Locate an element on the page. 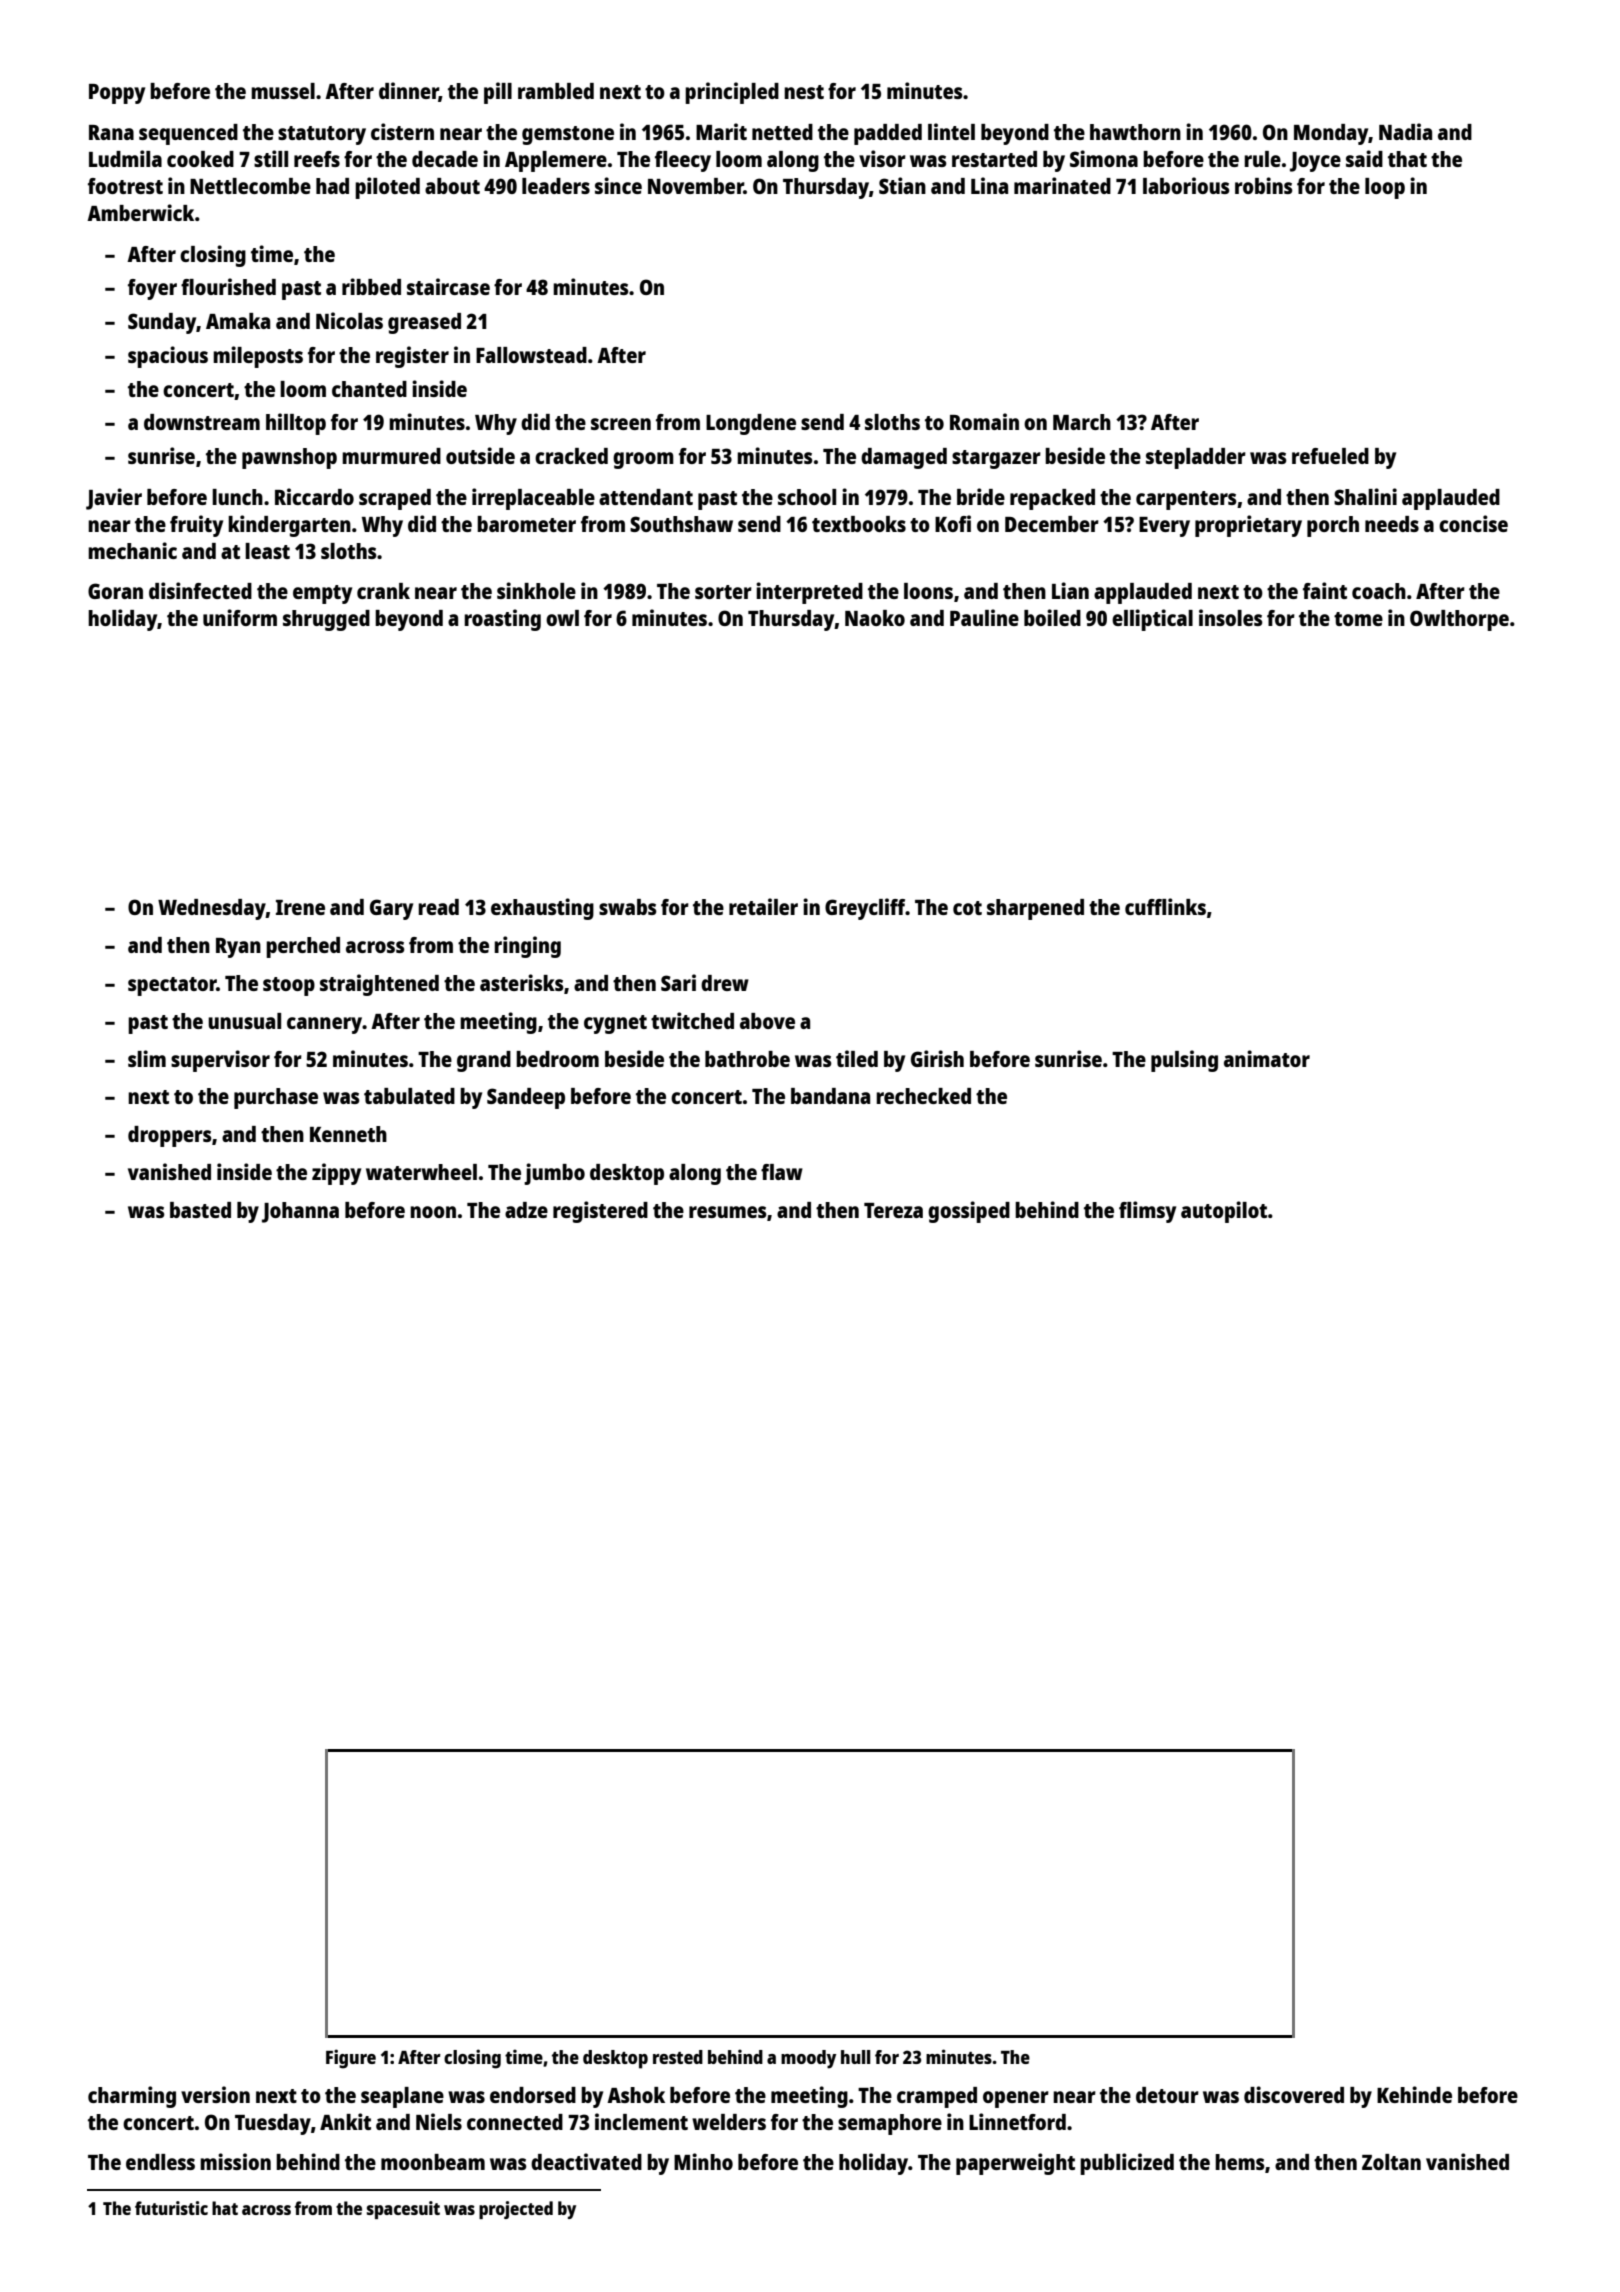  flimsy is located at coordinates (1147, 1212).
